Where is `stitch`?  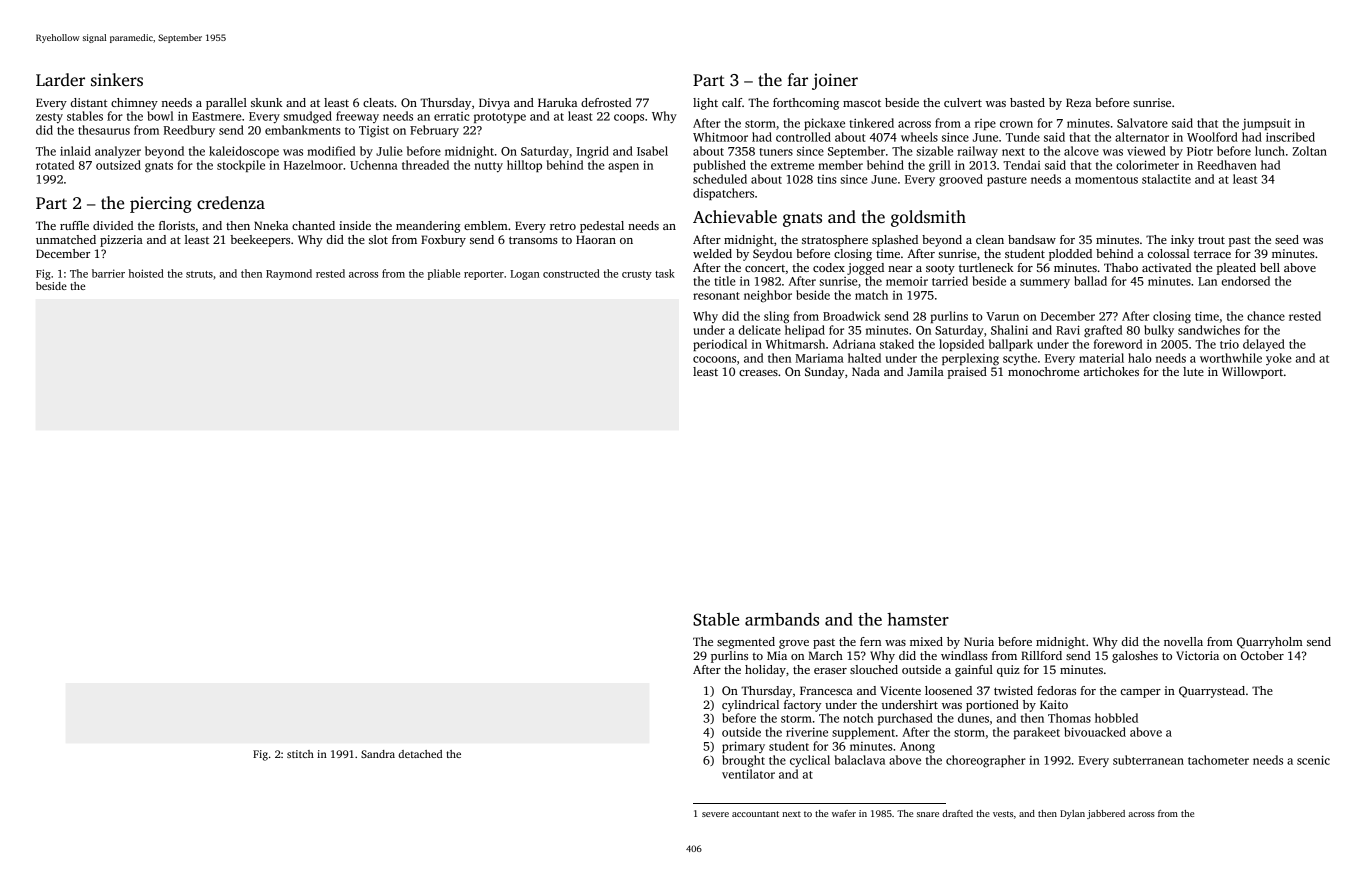 stitch is located at coordinates (300, 754).
